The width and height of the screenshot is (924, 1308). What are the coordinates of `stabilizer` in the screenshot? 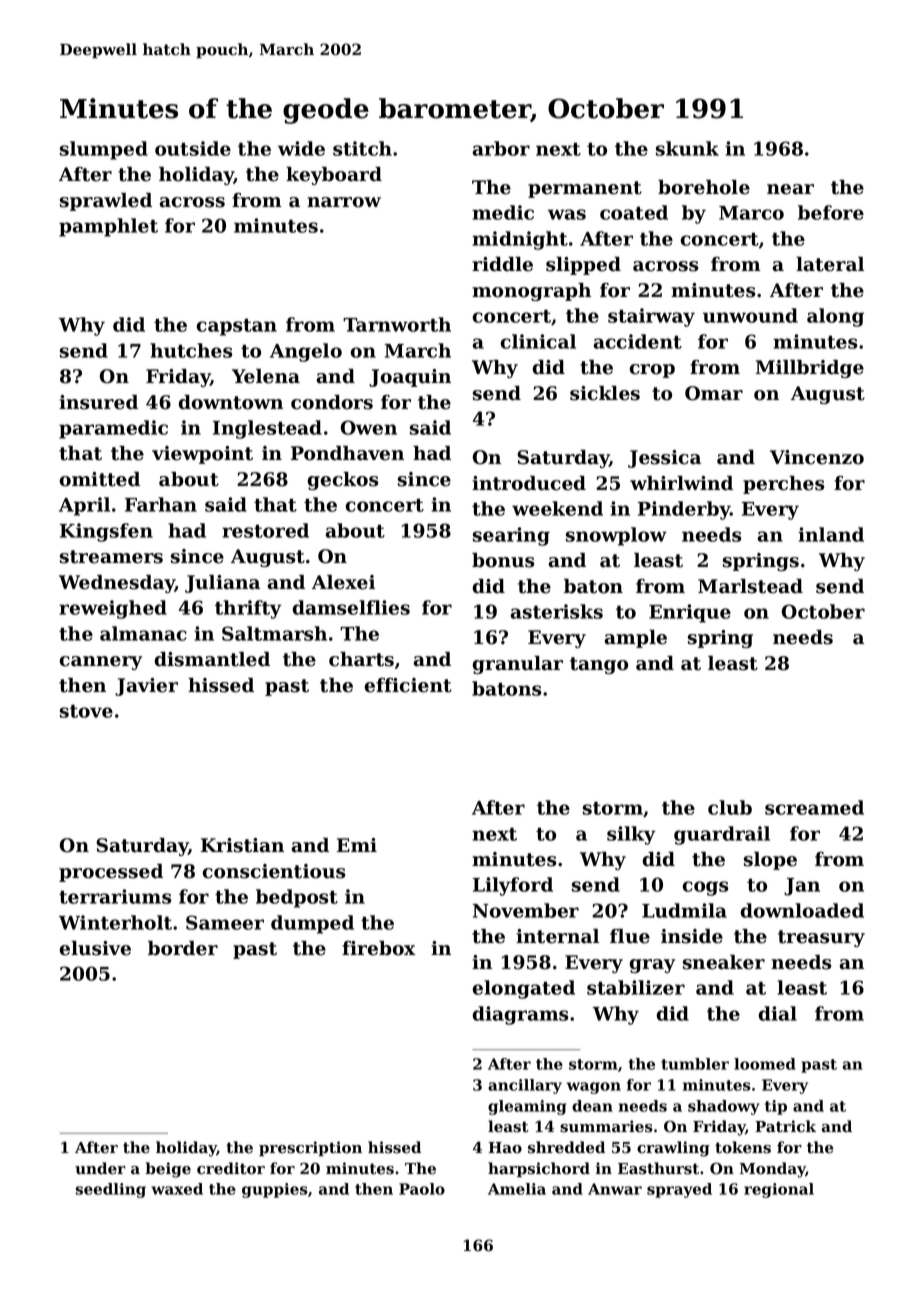 It's located at (636, 987).
